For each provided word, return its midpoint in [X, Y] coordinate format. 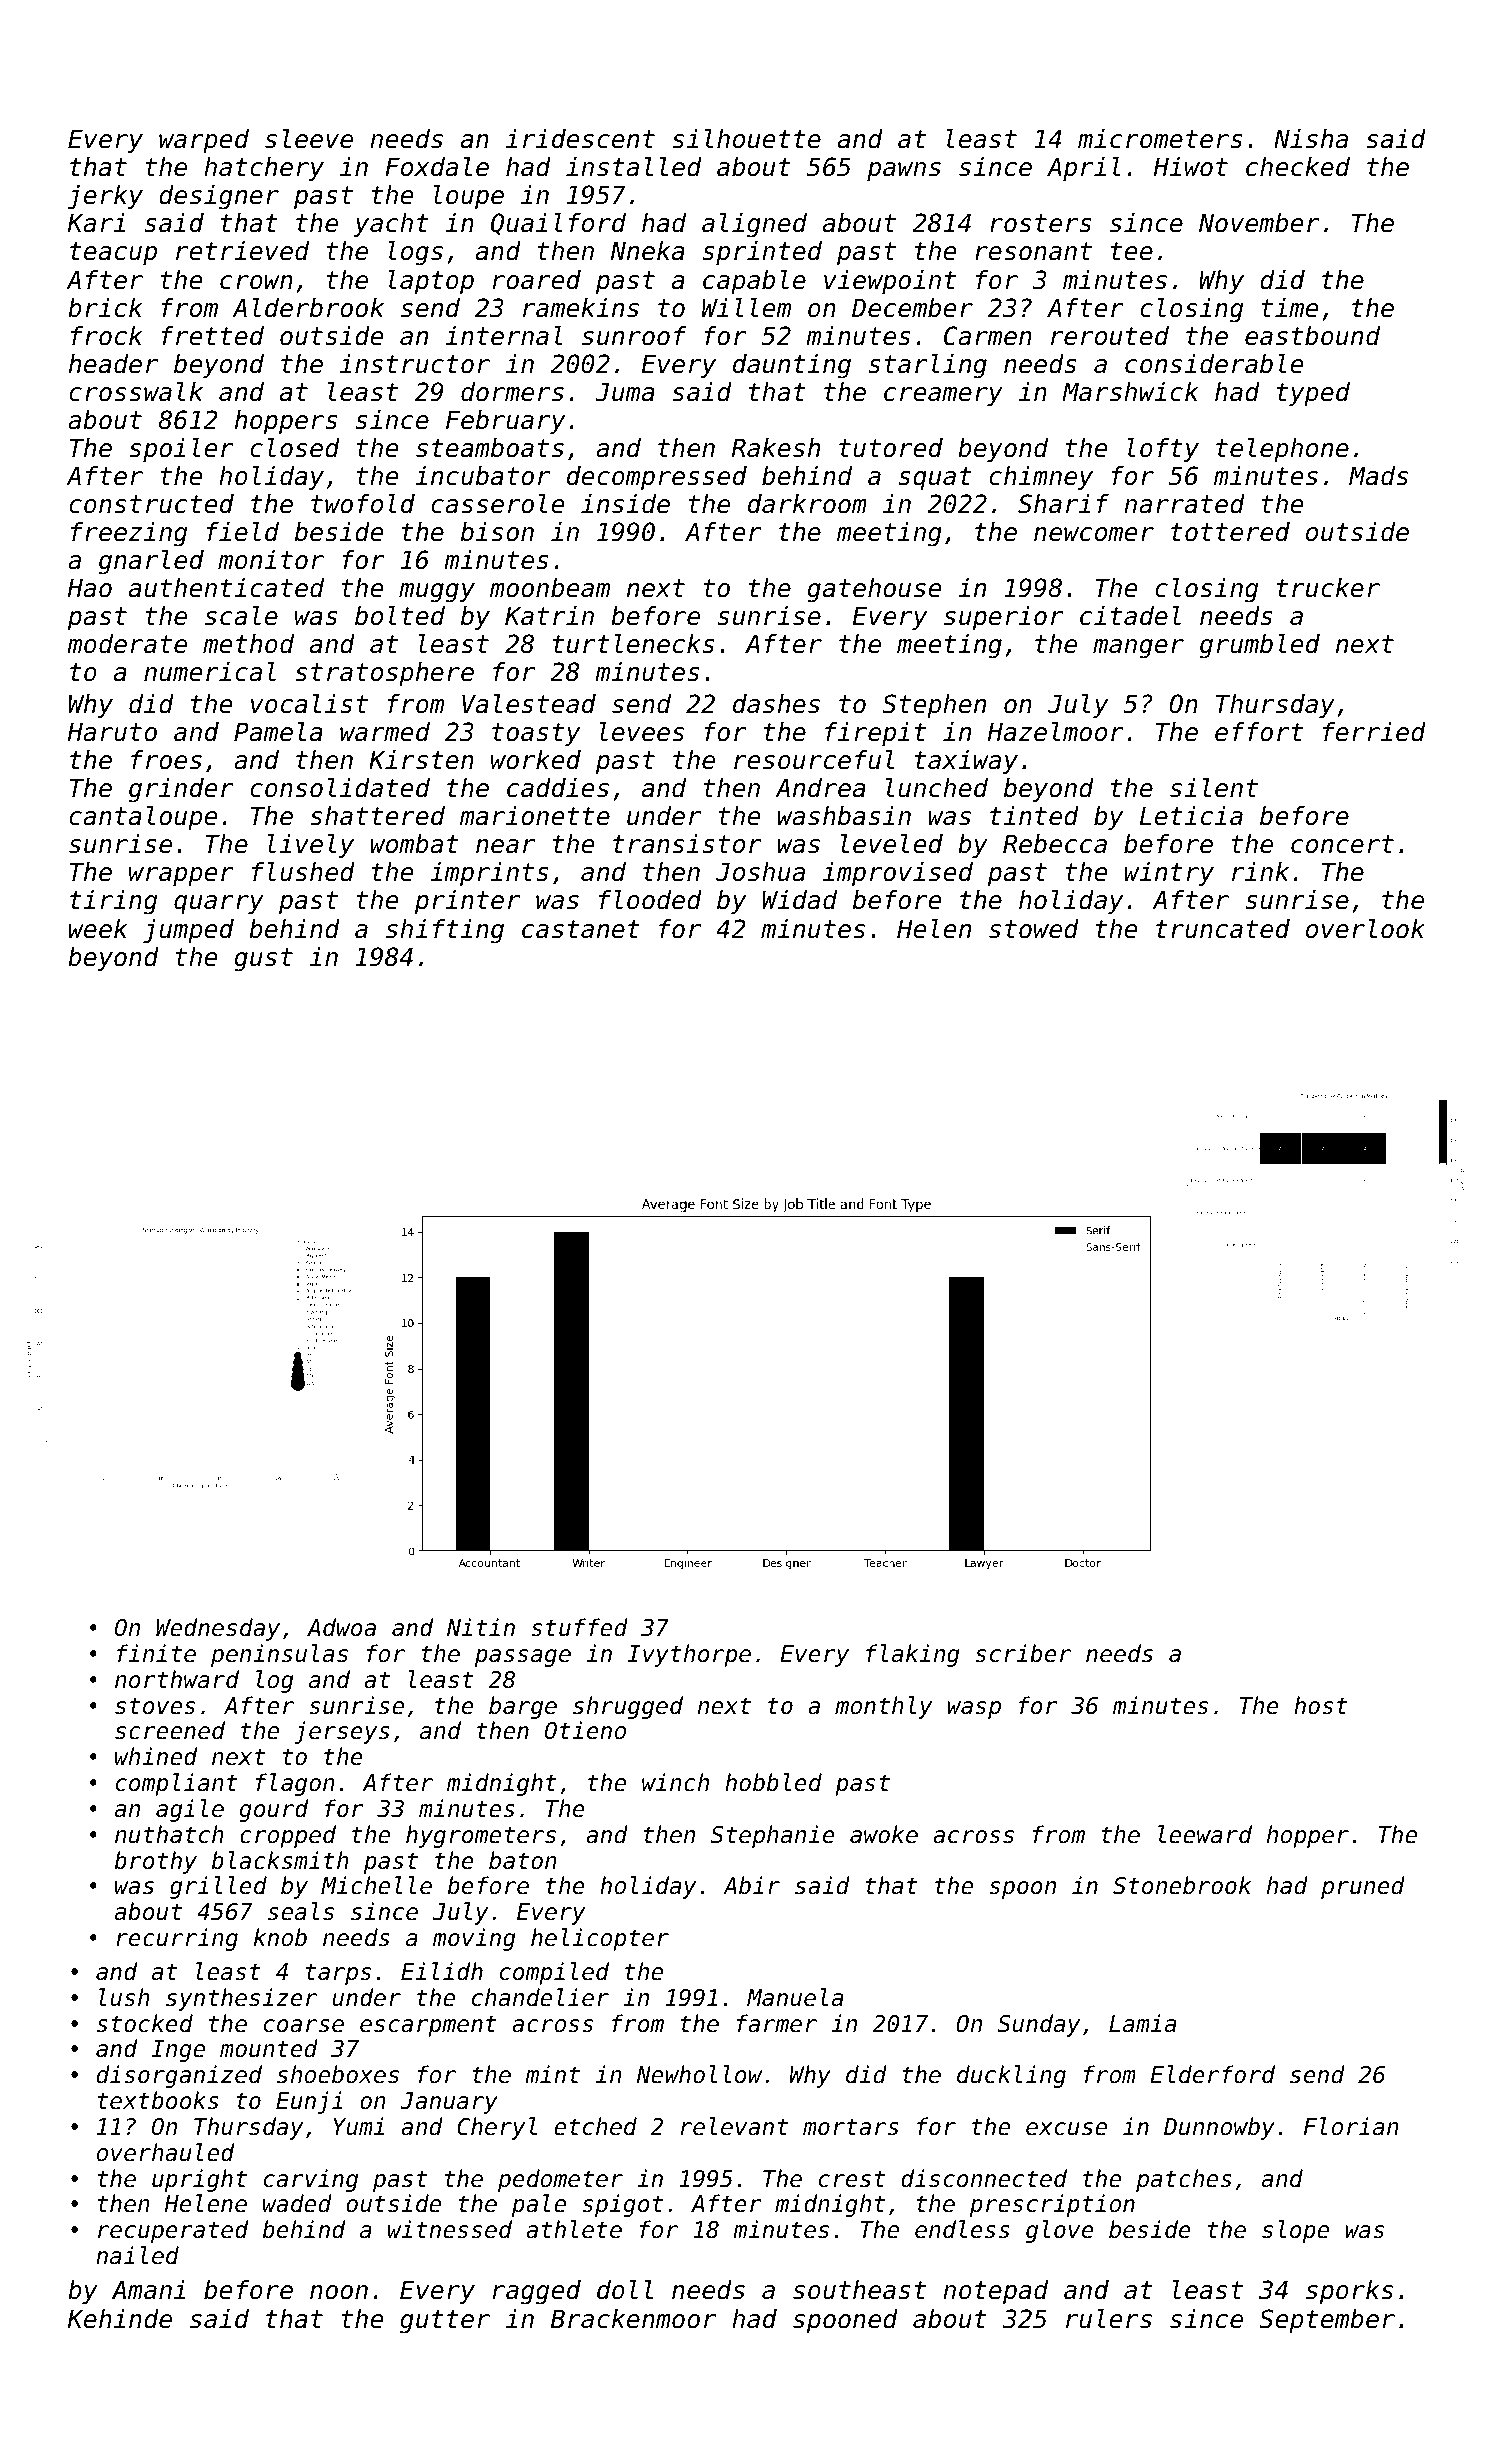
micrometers [1160, 139]
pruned [1363, 1887]
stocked [145, 2023]
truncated [1223, 929]
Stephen [934, 706]
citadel [1130, 616]
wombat [414, 844]
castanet [581, 929]
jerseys [342, 1732]
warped [204, 141]
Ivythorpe [689, 1655]
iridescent [580, 139]
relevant [734, 2126]
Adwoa [341, 1627]
